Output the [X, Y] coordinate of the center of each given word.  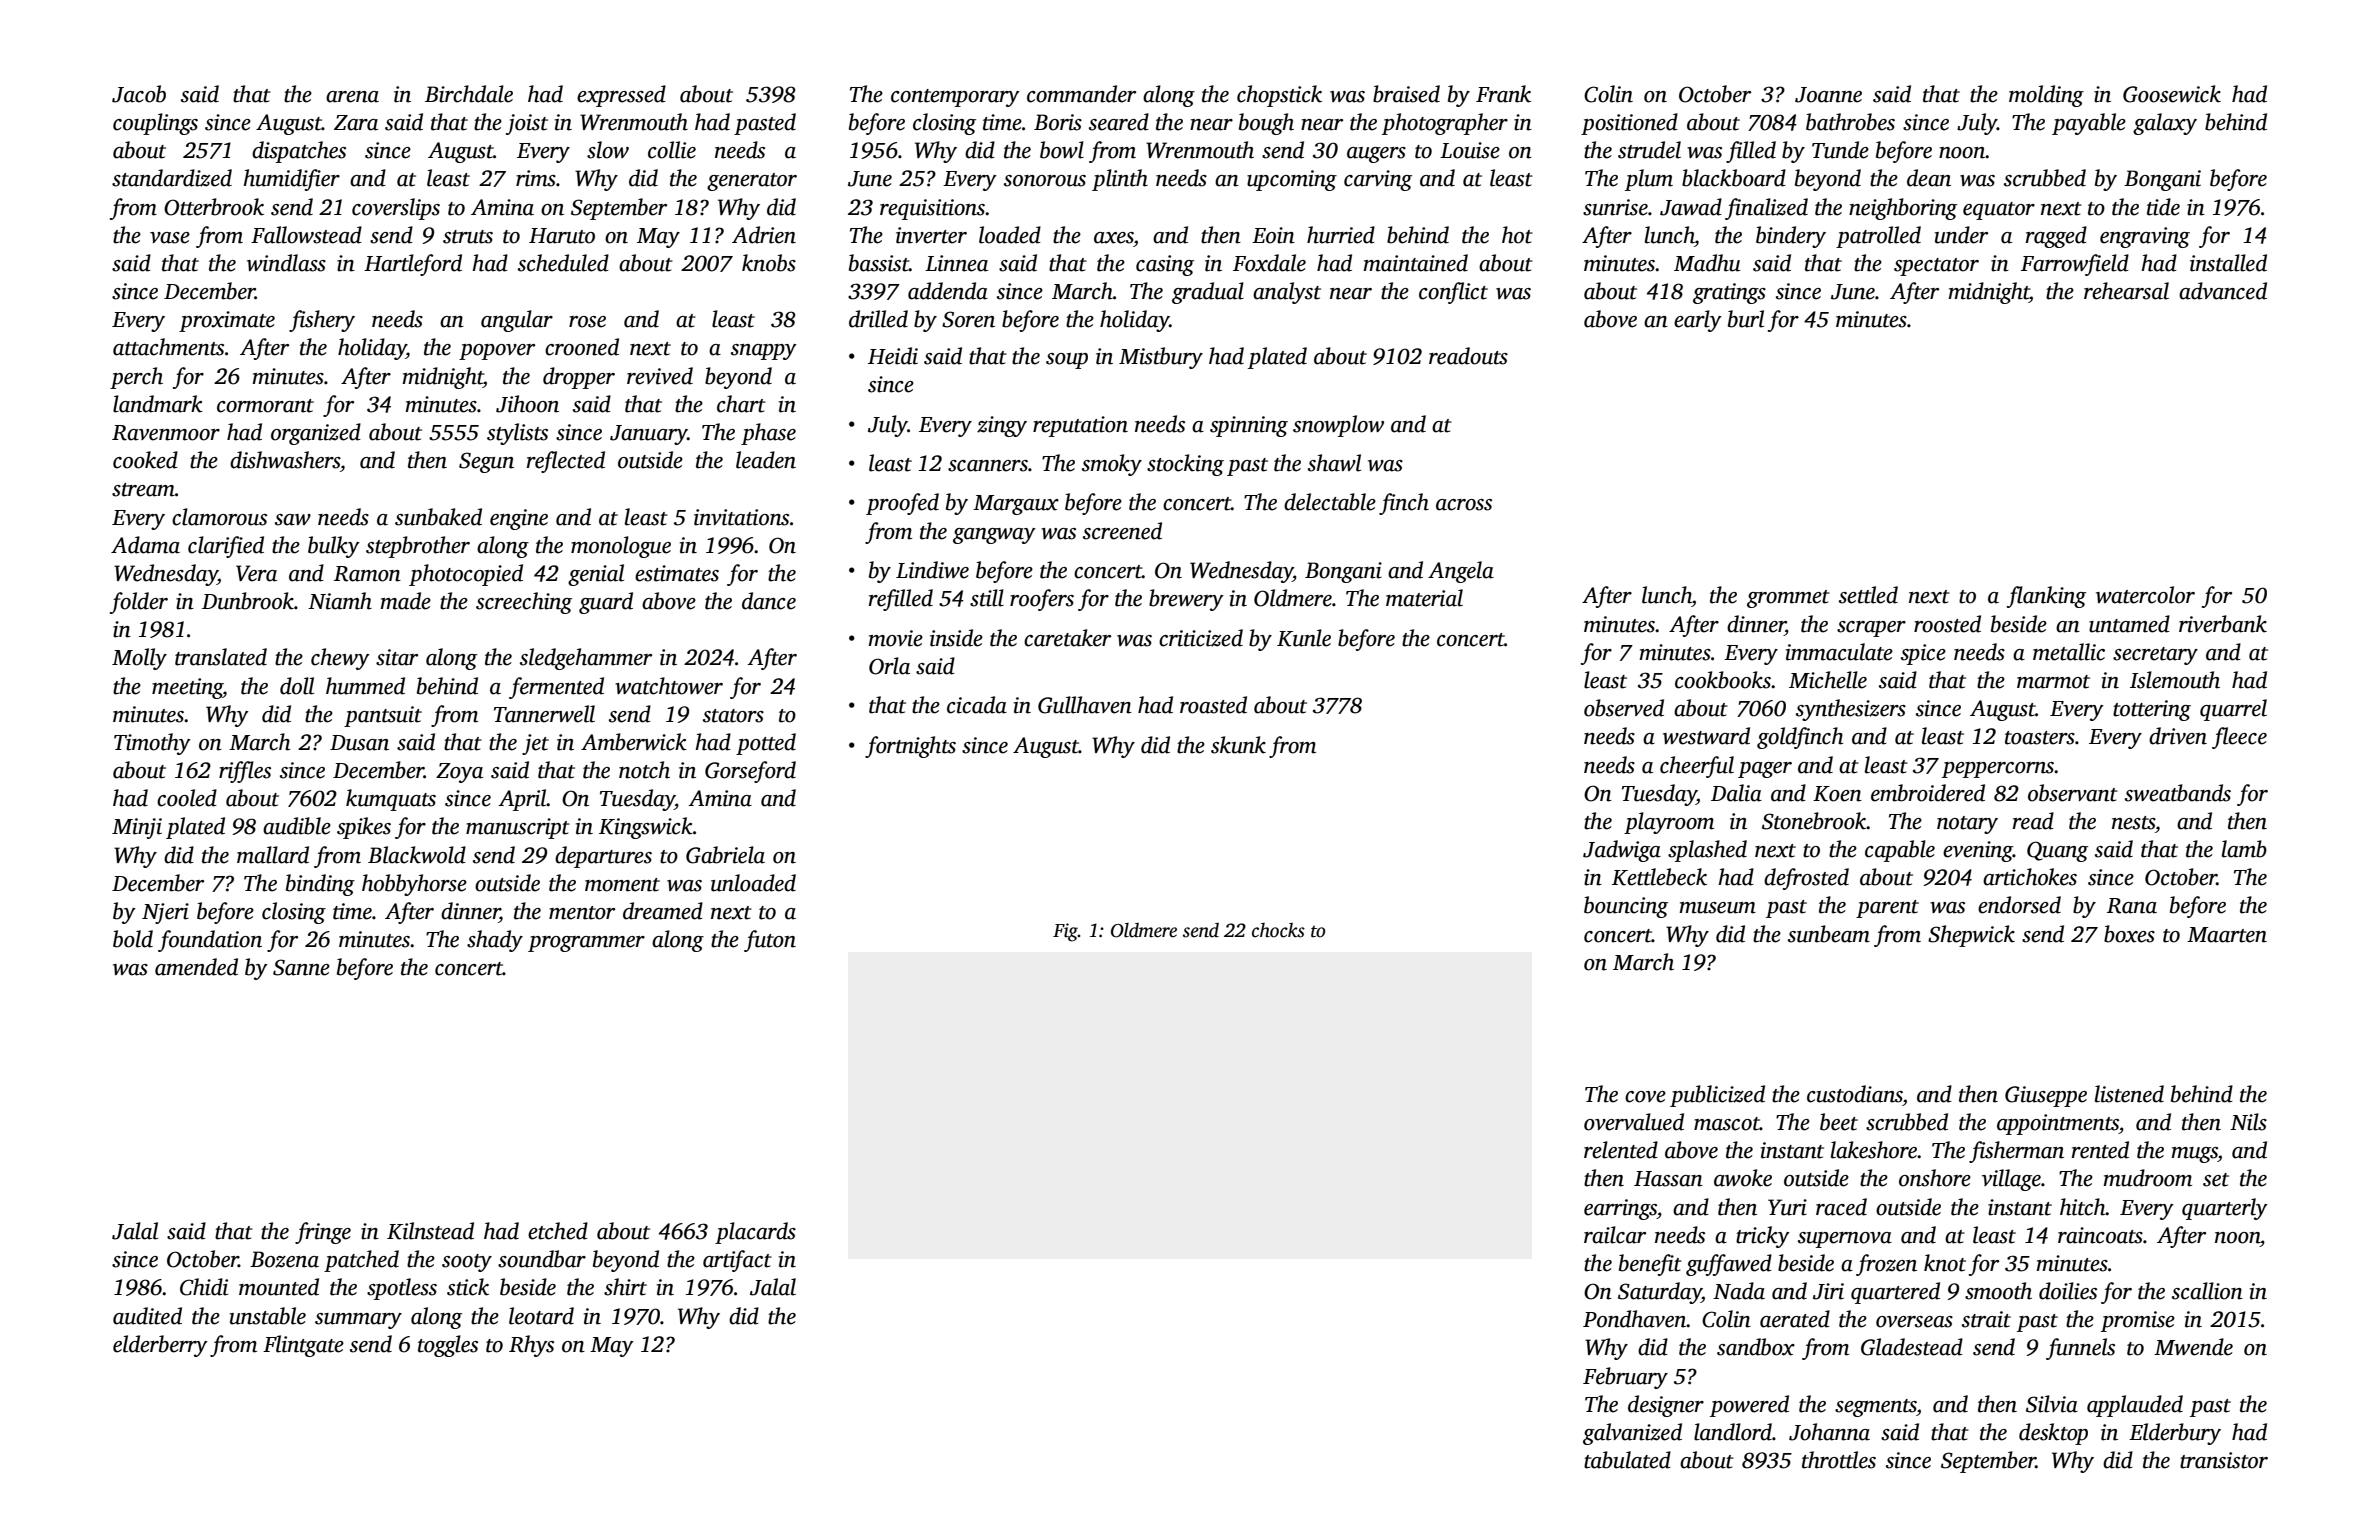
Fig [1065, 932]
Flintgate [303, 1346]
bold [133, 939]
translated [221, 657]
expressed [621, 96]
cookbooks [1723, 680]
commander [1081, 94]
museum [1717, 908]
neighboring [1903, 209]
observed [1624, 708]
